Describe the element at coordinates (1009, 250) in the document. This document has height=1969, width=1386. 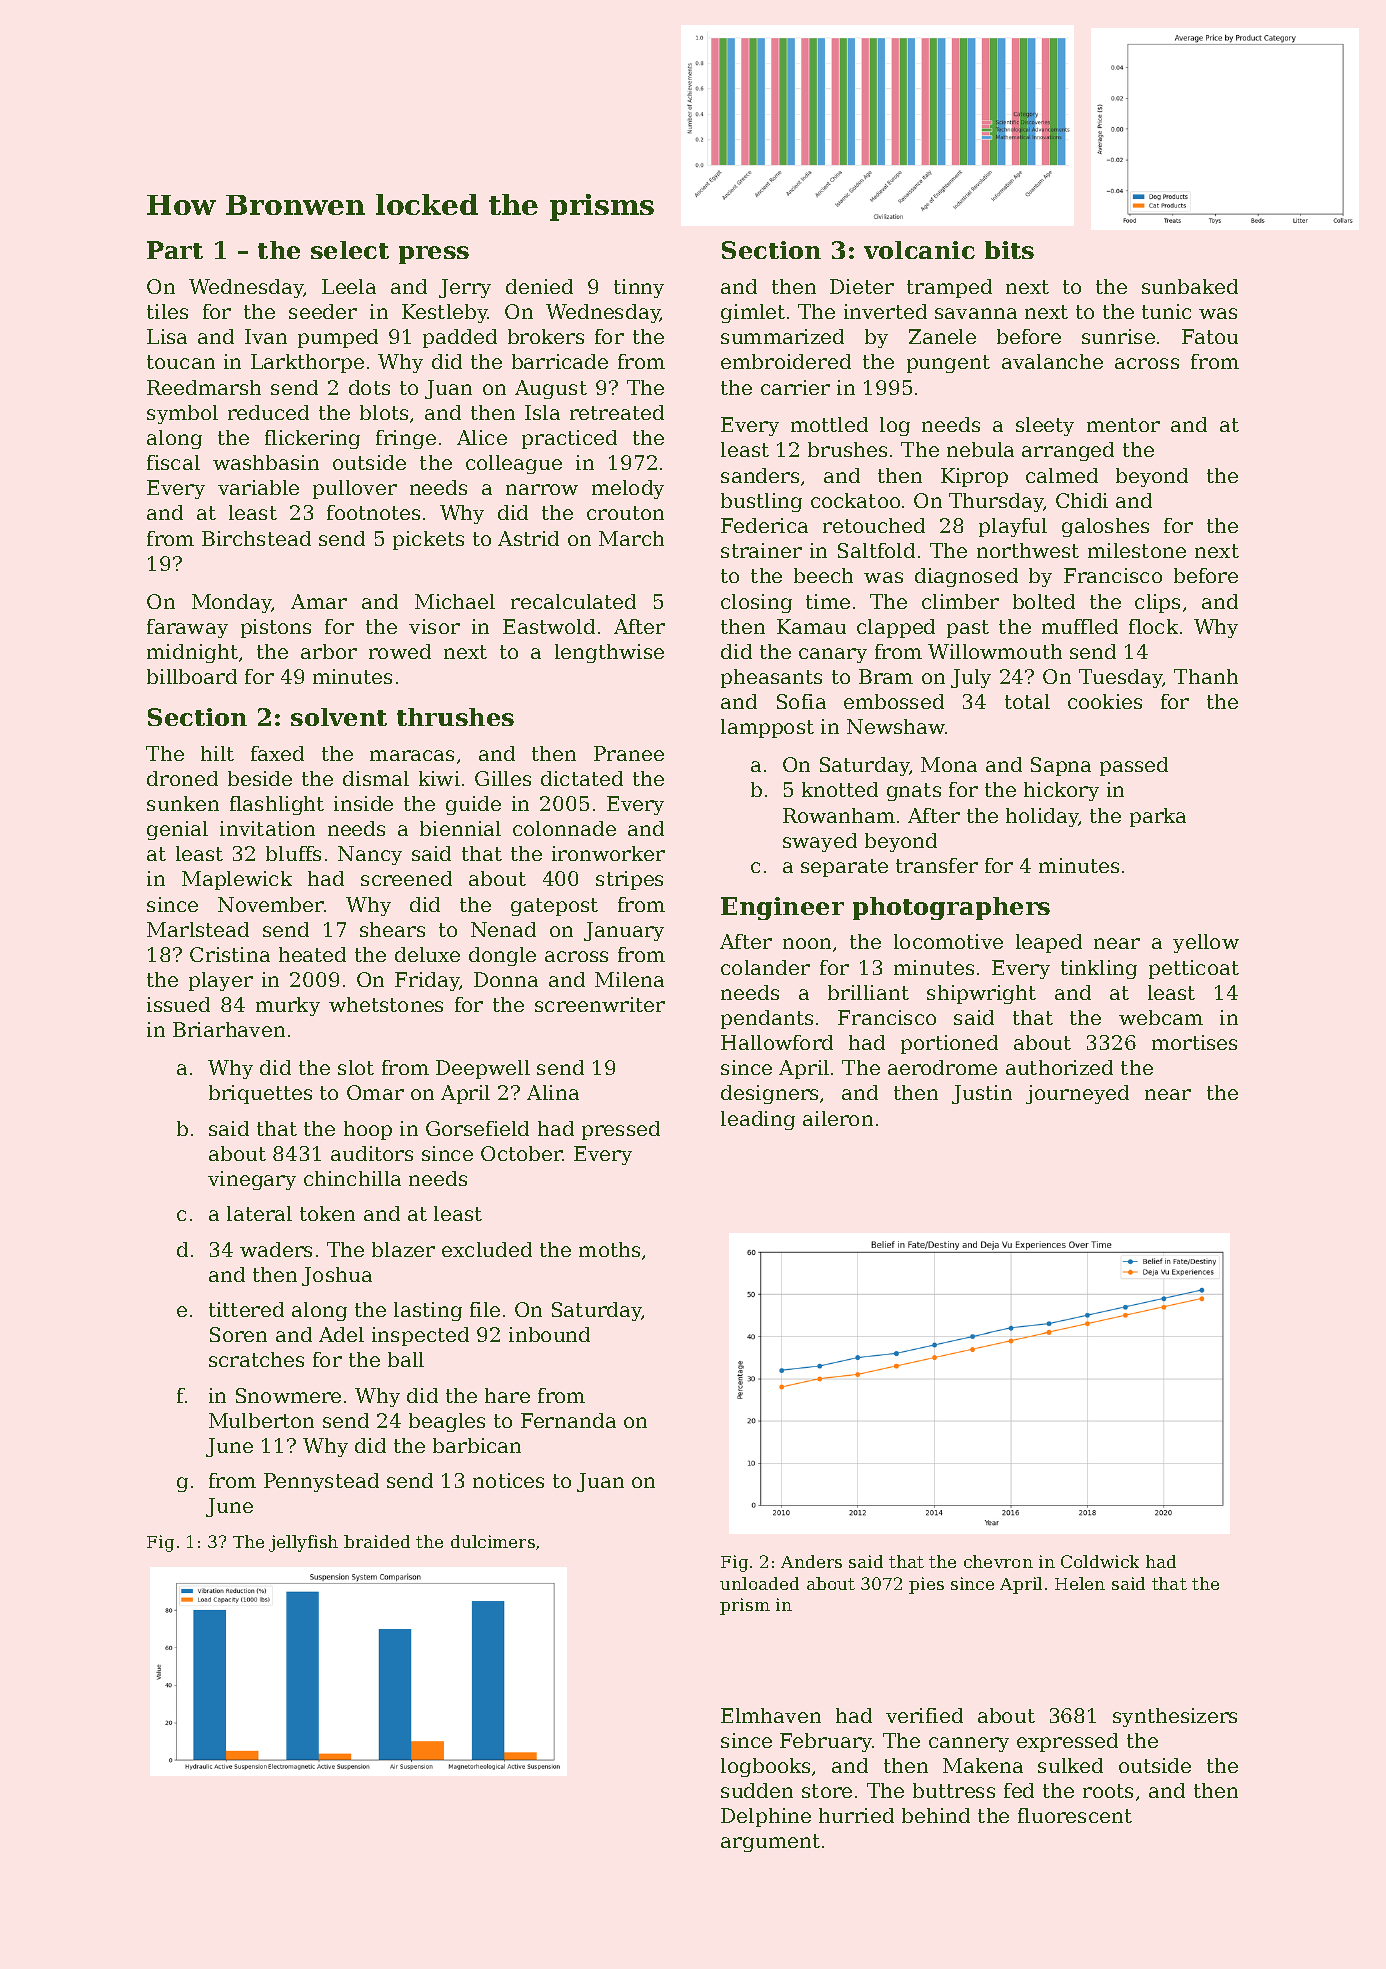
I see `bits` at that location.
